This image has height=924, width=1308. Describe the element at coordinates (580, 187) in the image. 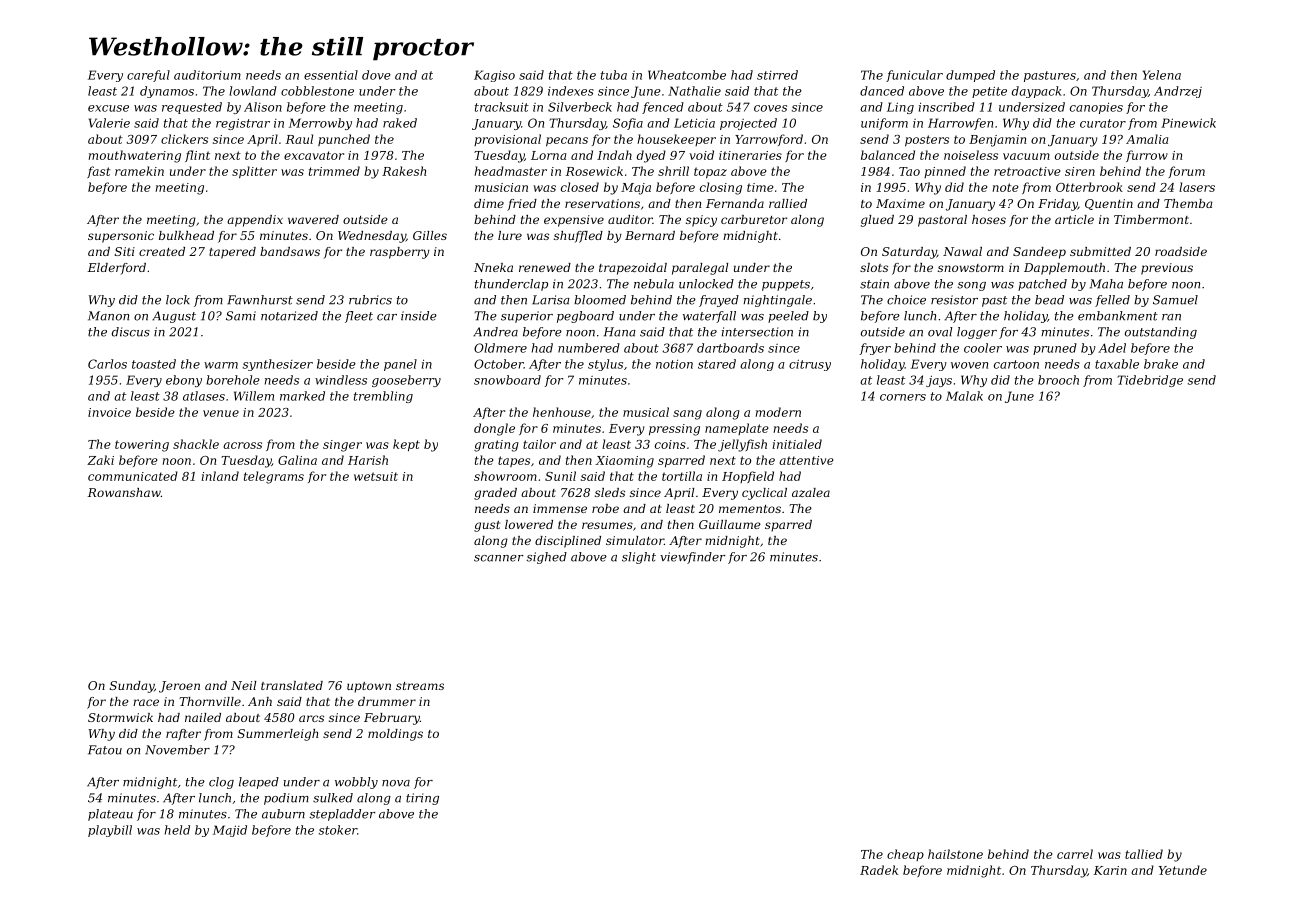

I see `closed` at that location.
